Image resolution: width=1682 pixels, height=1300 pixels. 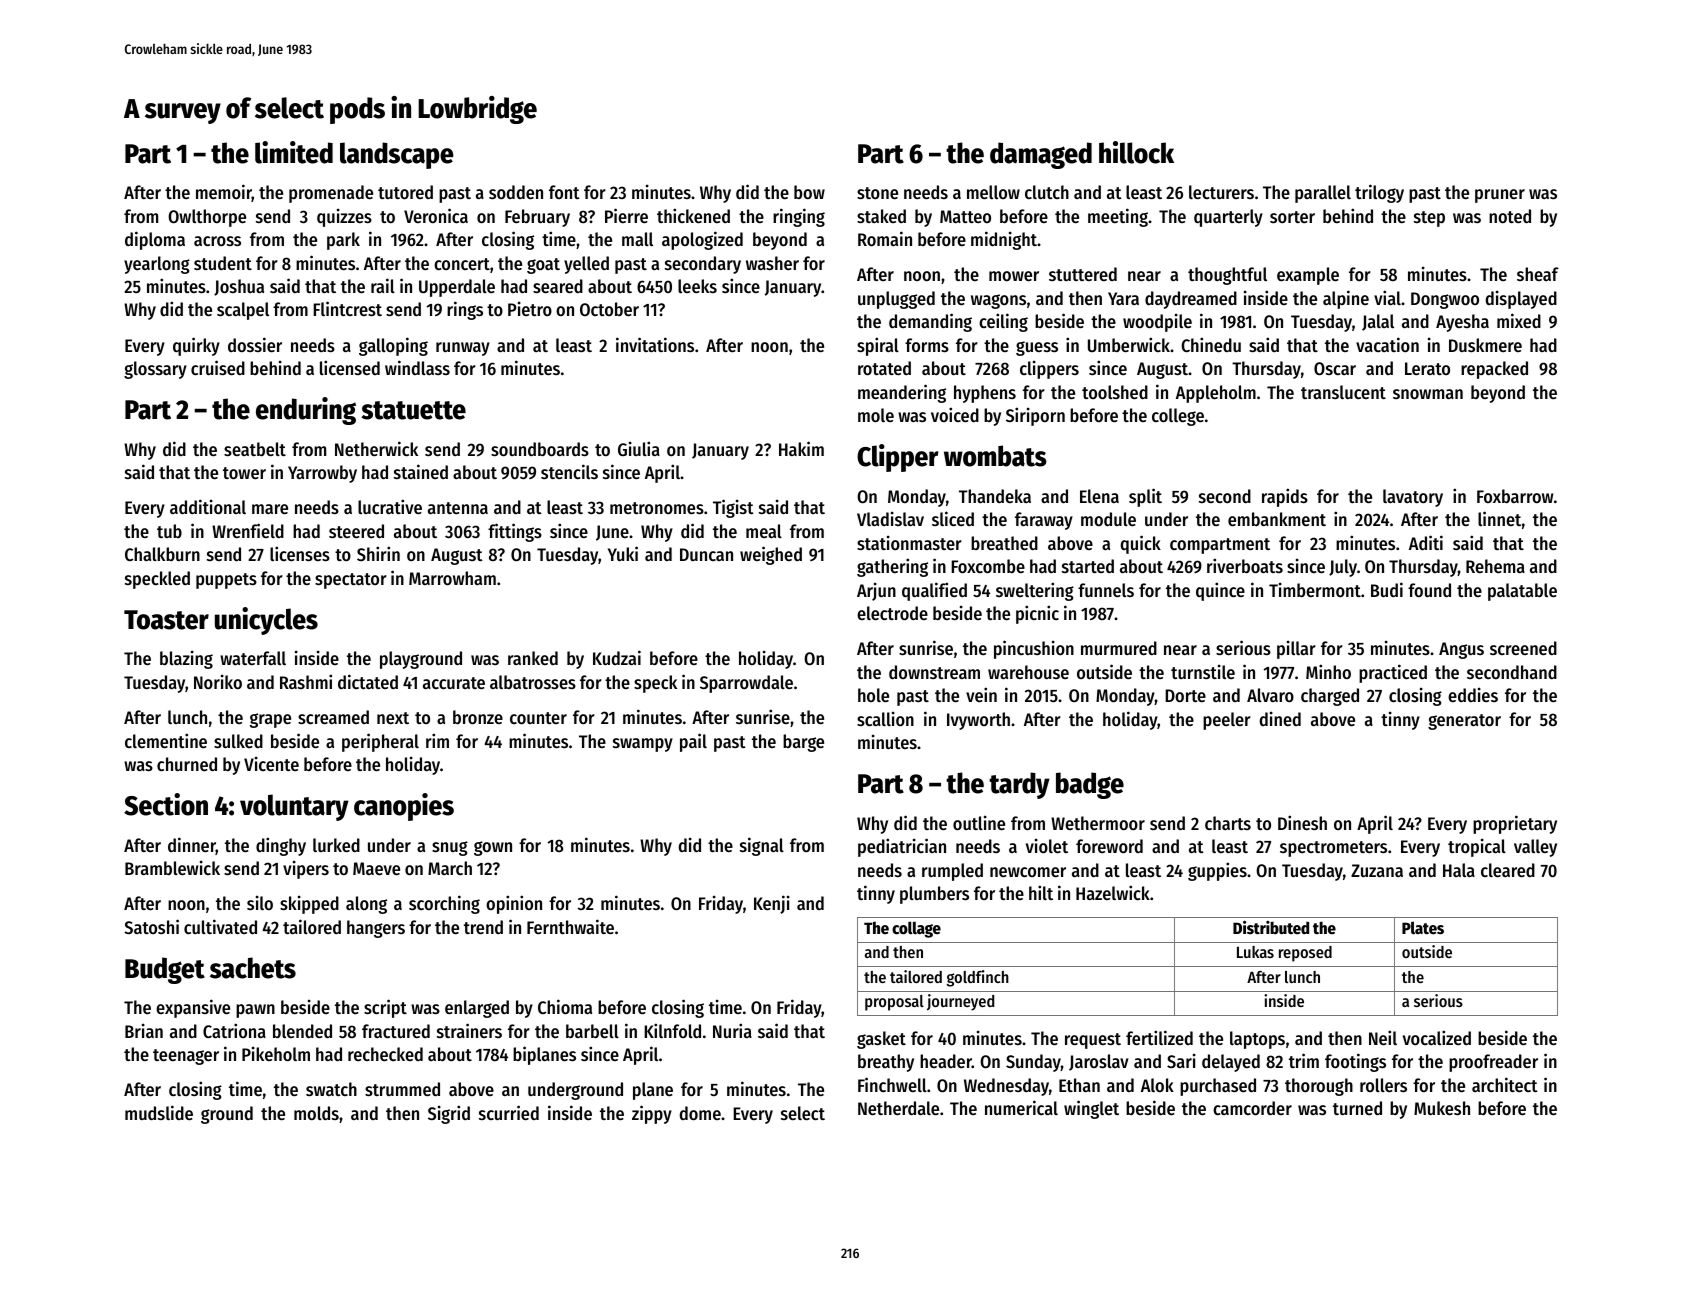 I want to click on quince, so click(x=1220, y=591).
